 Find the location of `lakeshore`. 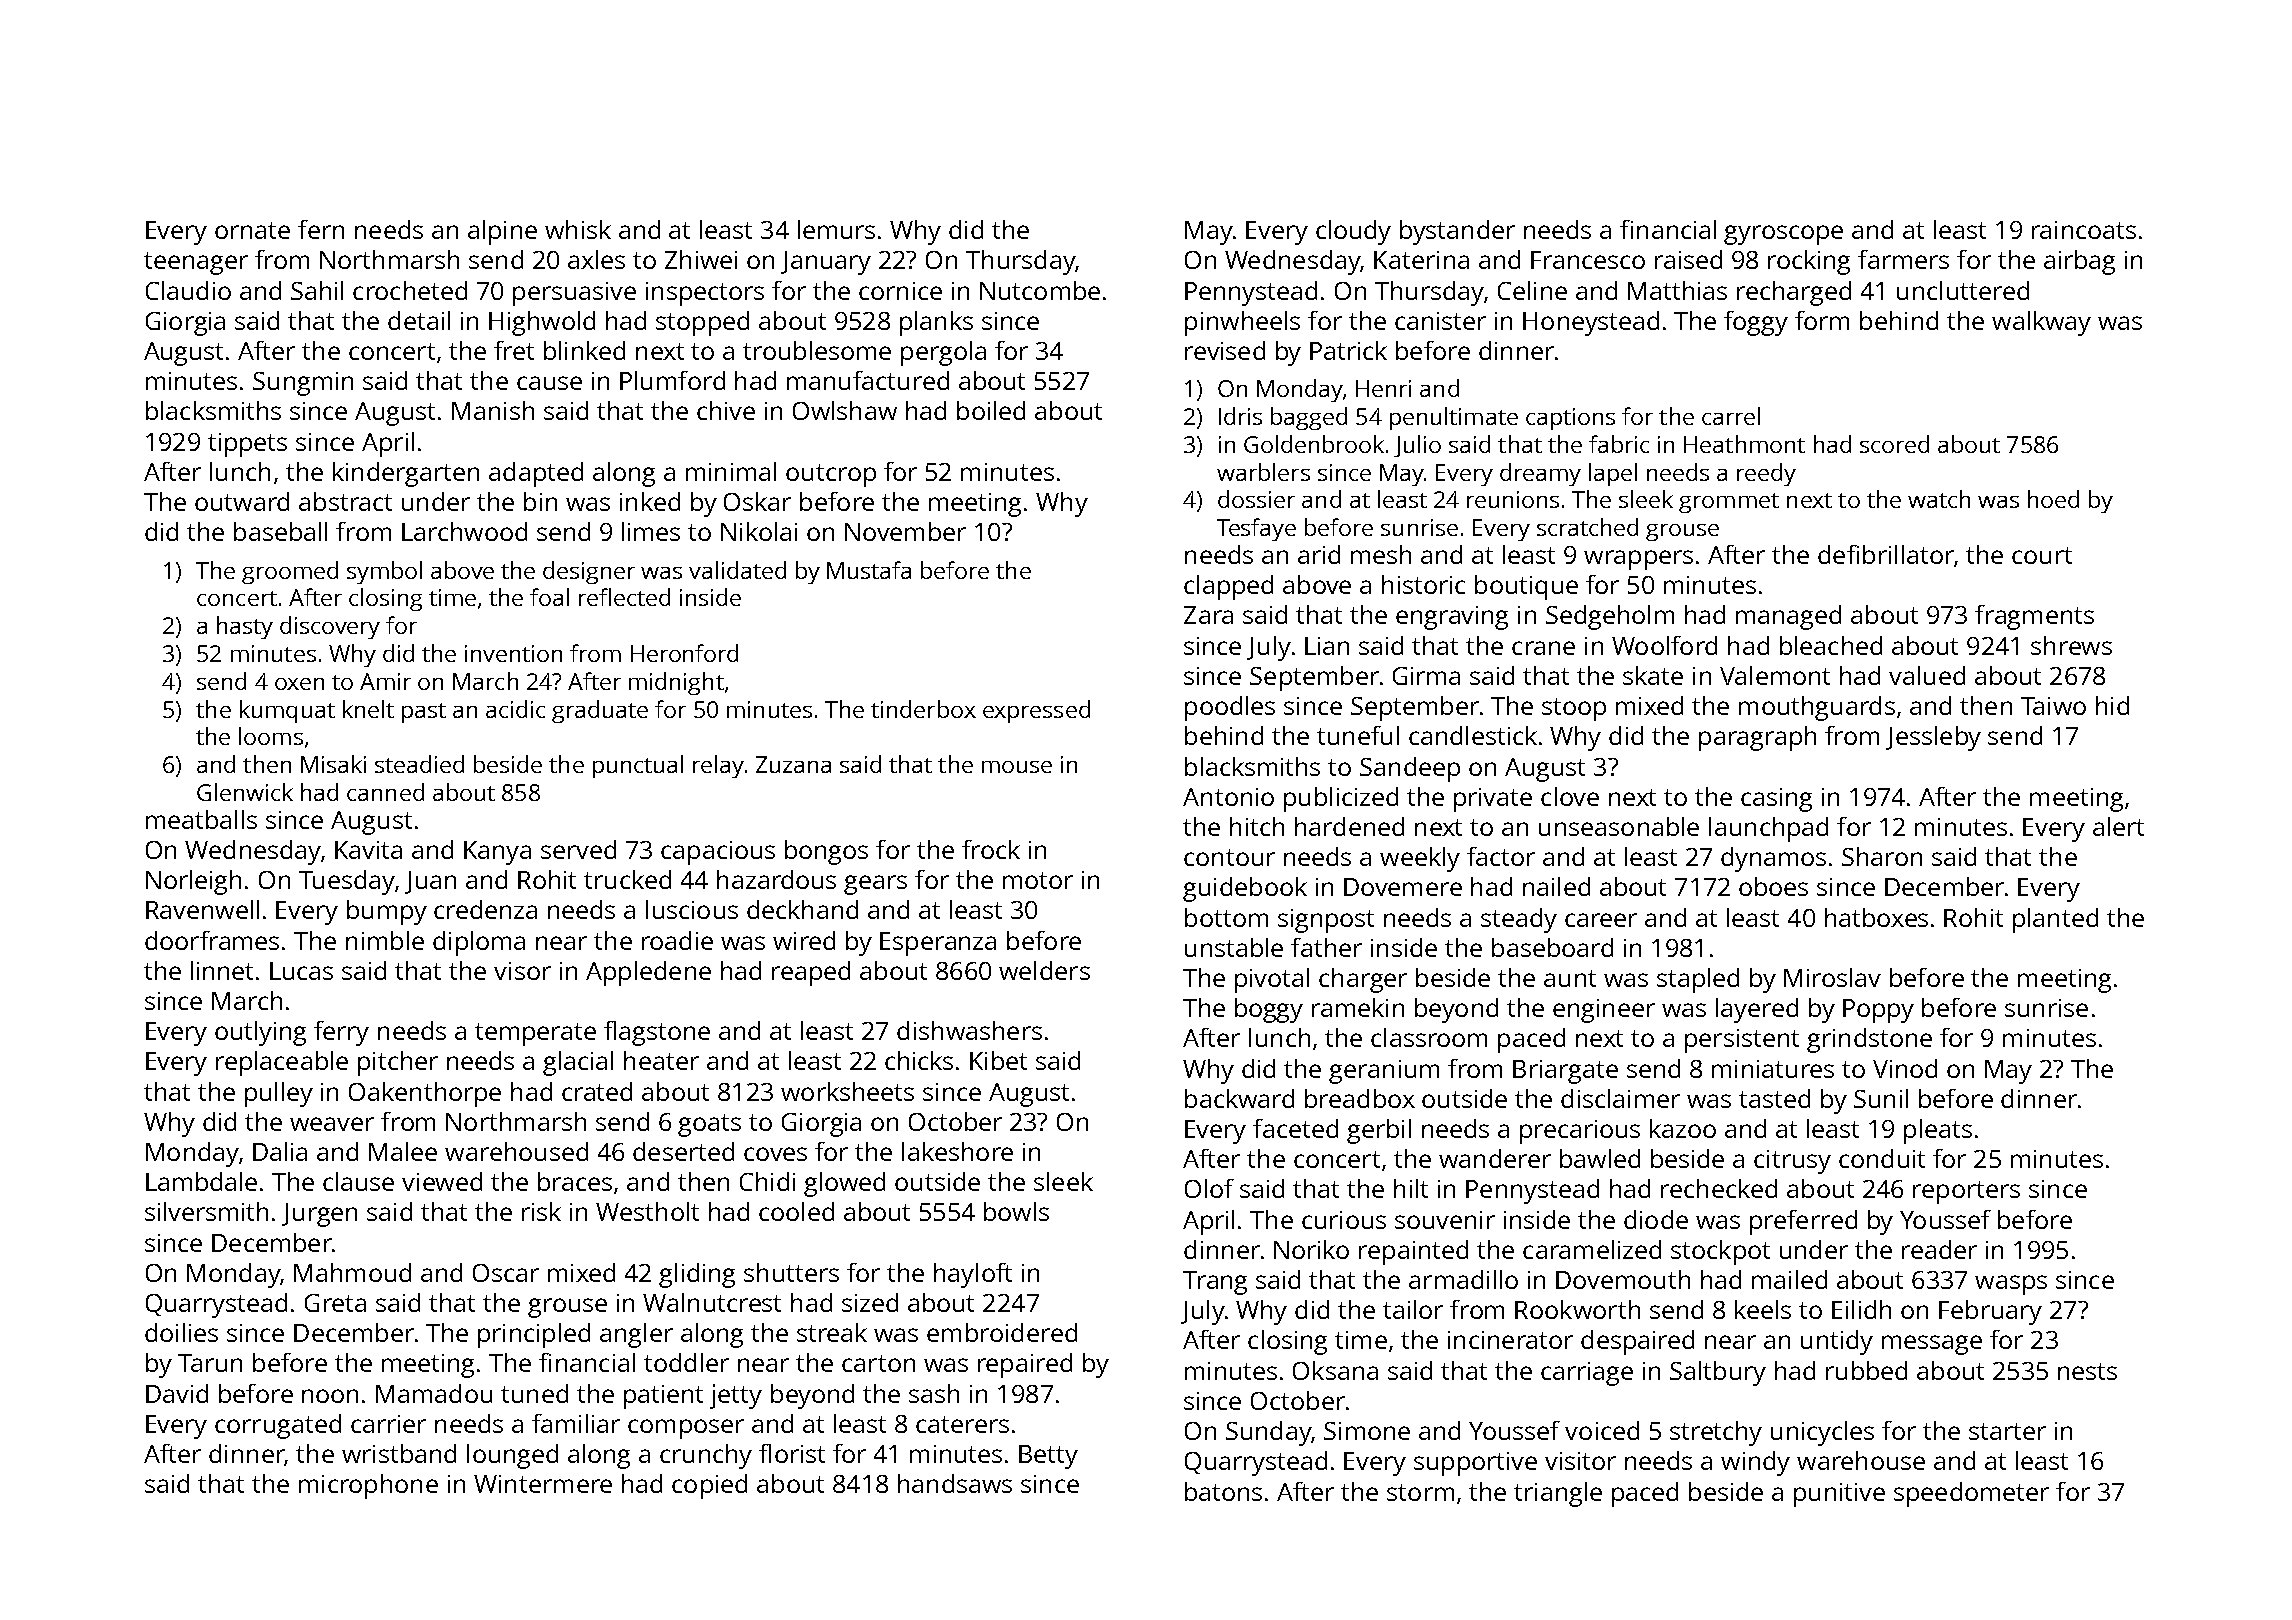

lakeshore is located at coordinates (957, 1151).
